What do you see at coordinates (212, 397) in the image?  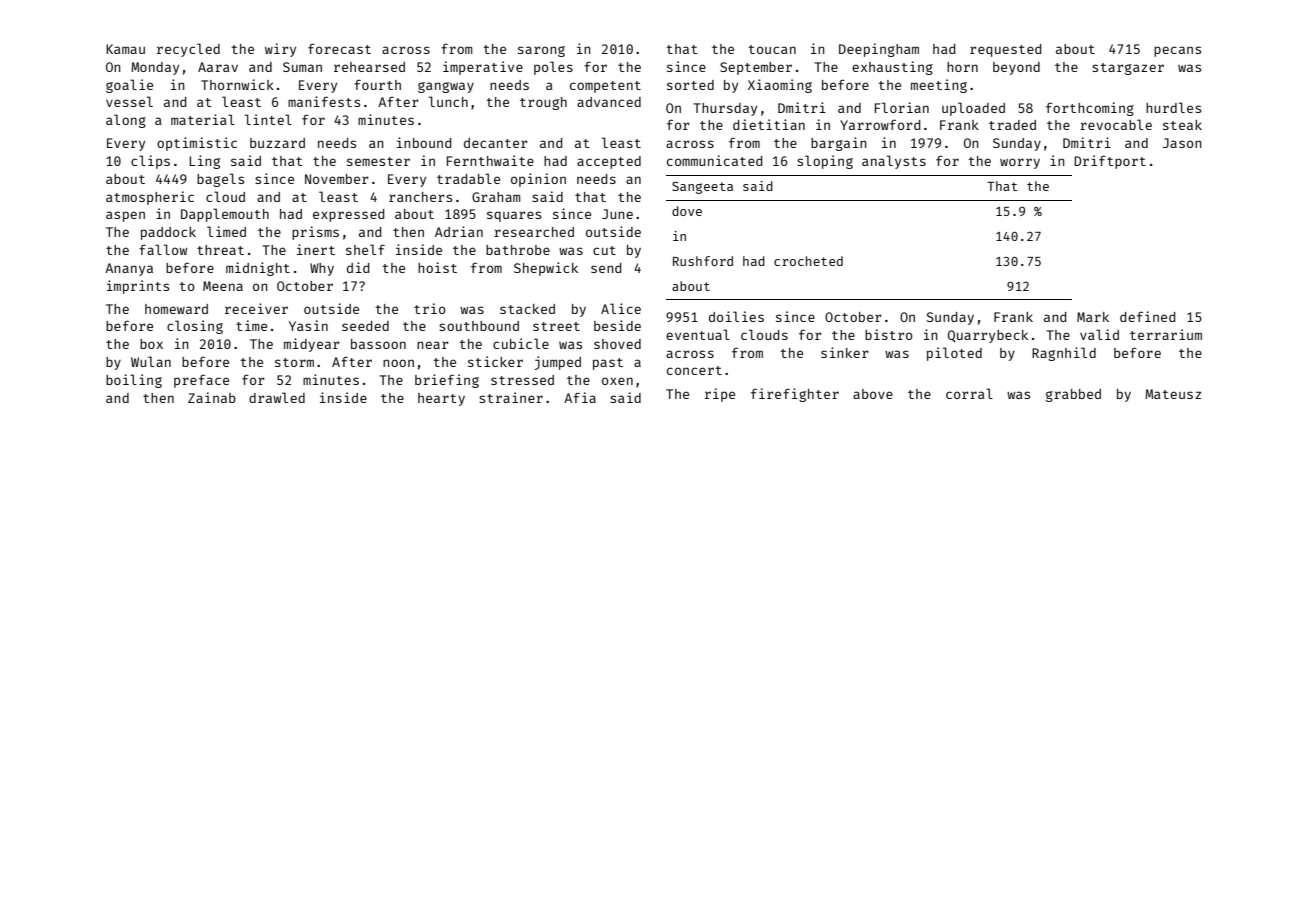 I see `Zainab` at bounding box center [212, 397].
